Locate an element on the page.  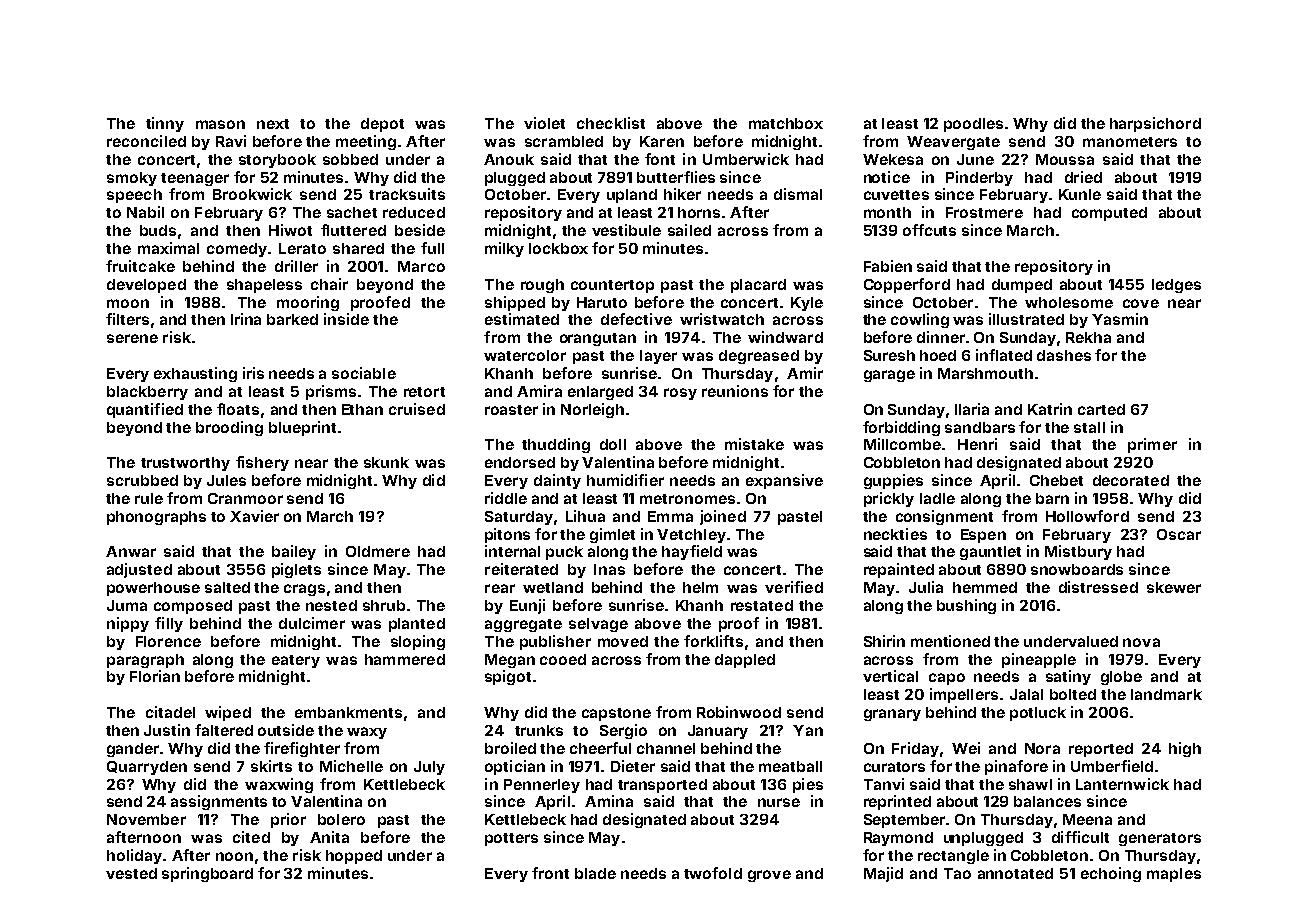
Haruto is located at coordinates (602, 302).
